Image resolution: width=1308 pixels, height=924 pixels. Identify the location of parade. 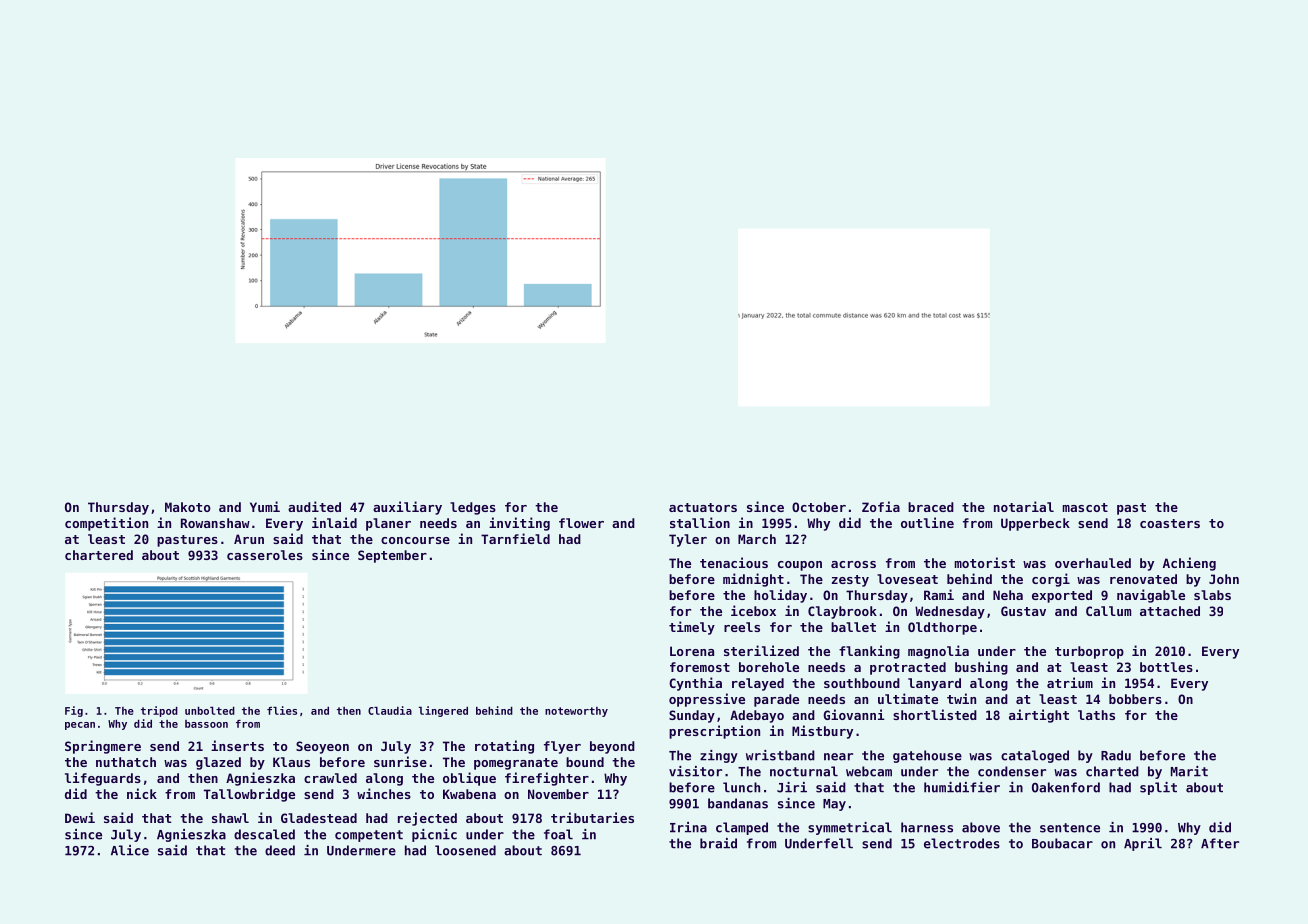
(776, 700).
